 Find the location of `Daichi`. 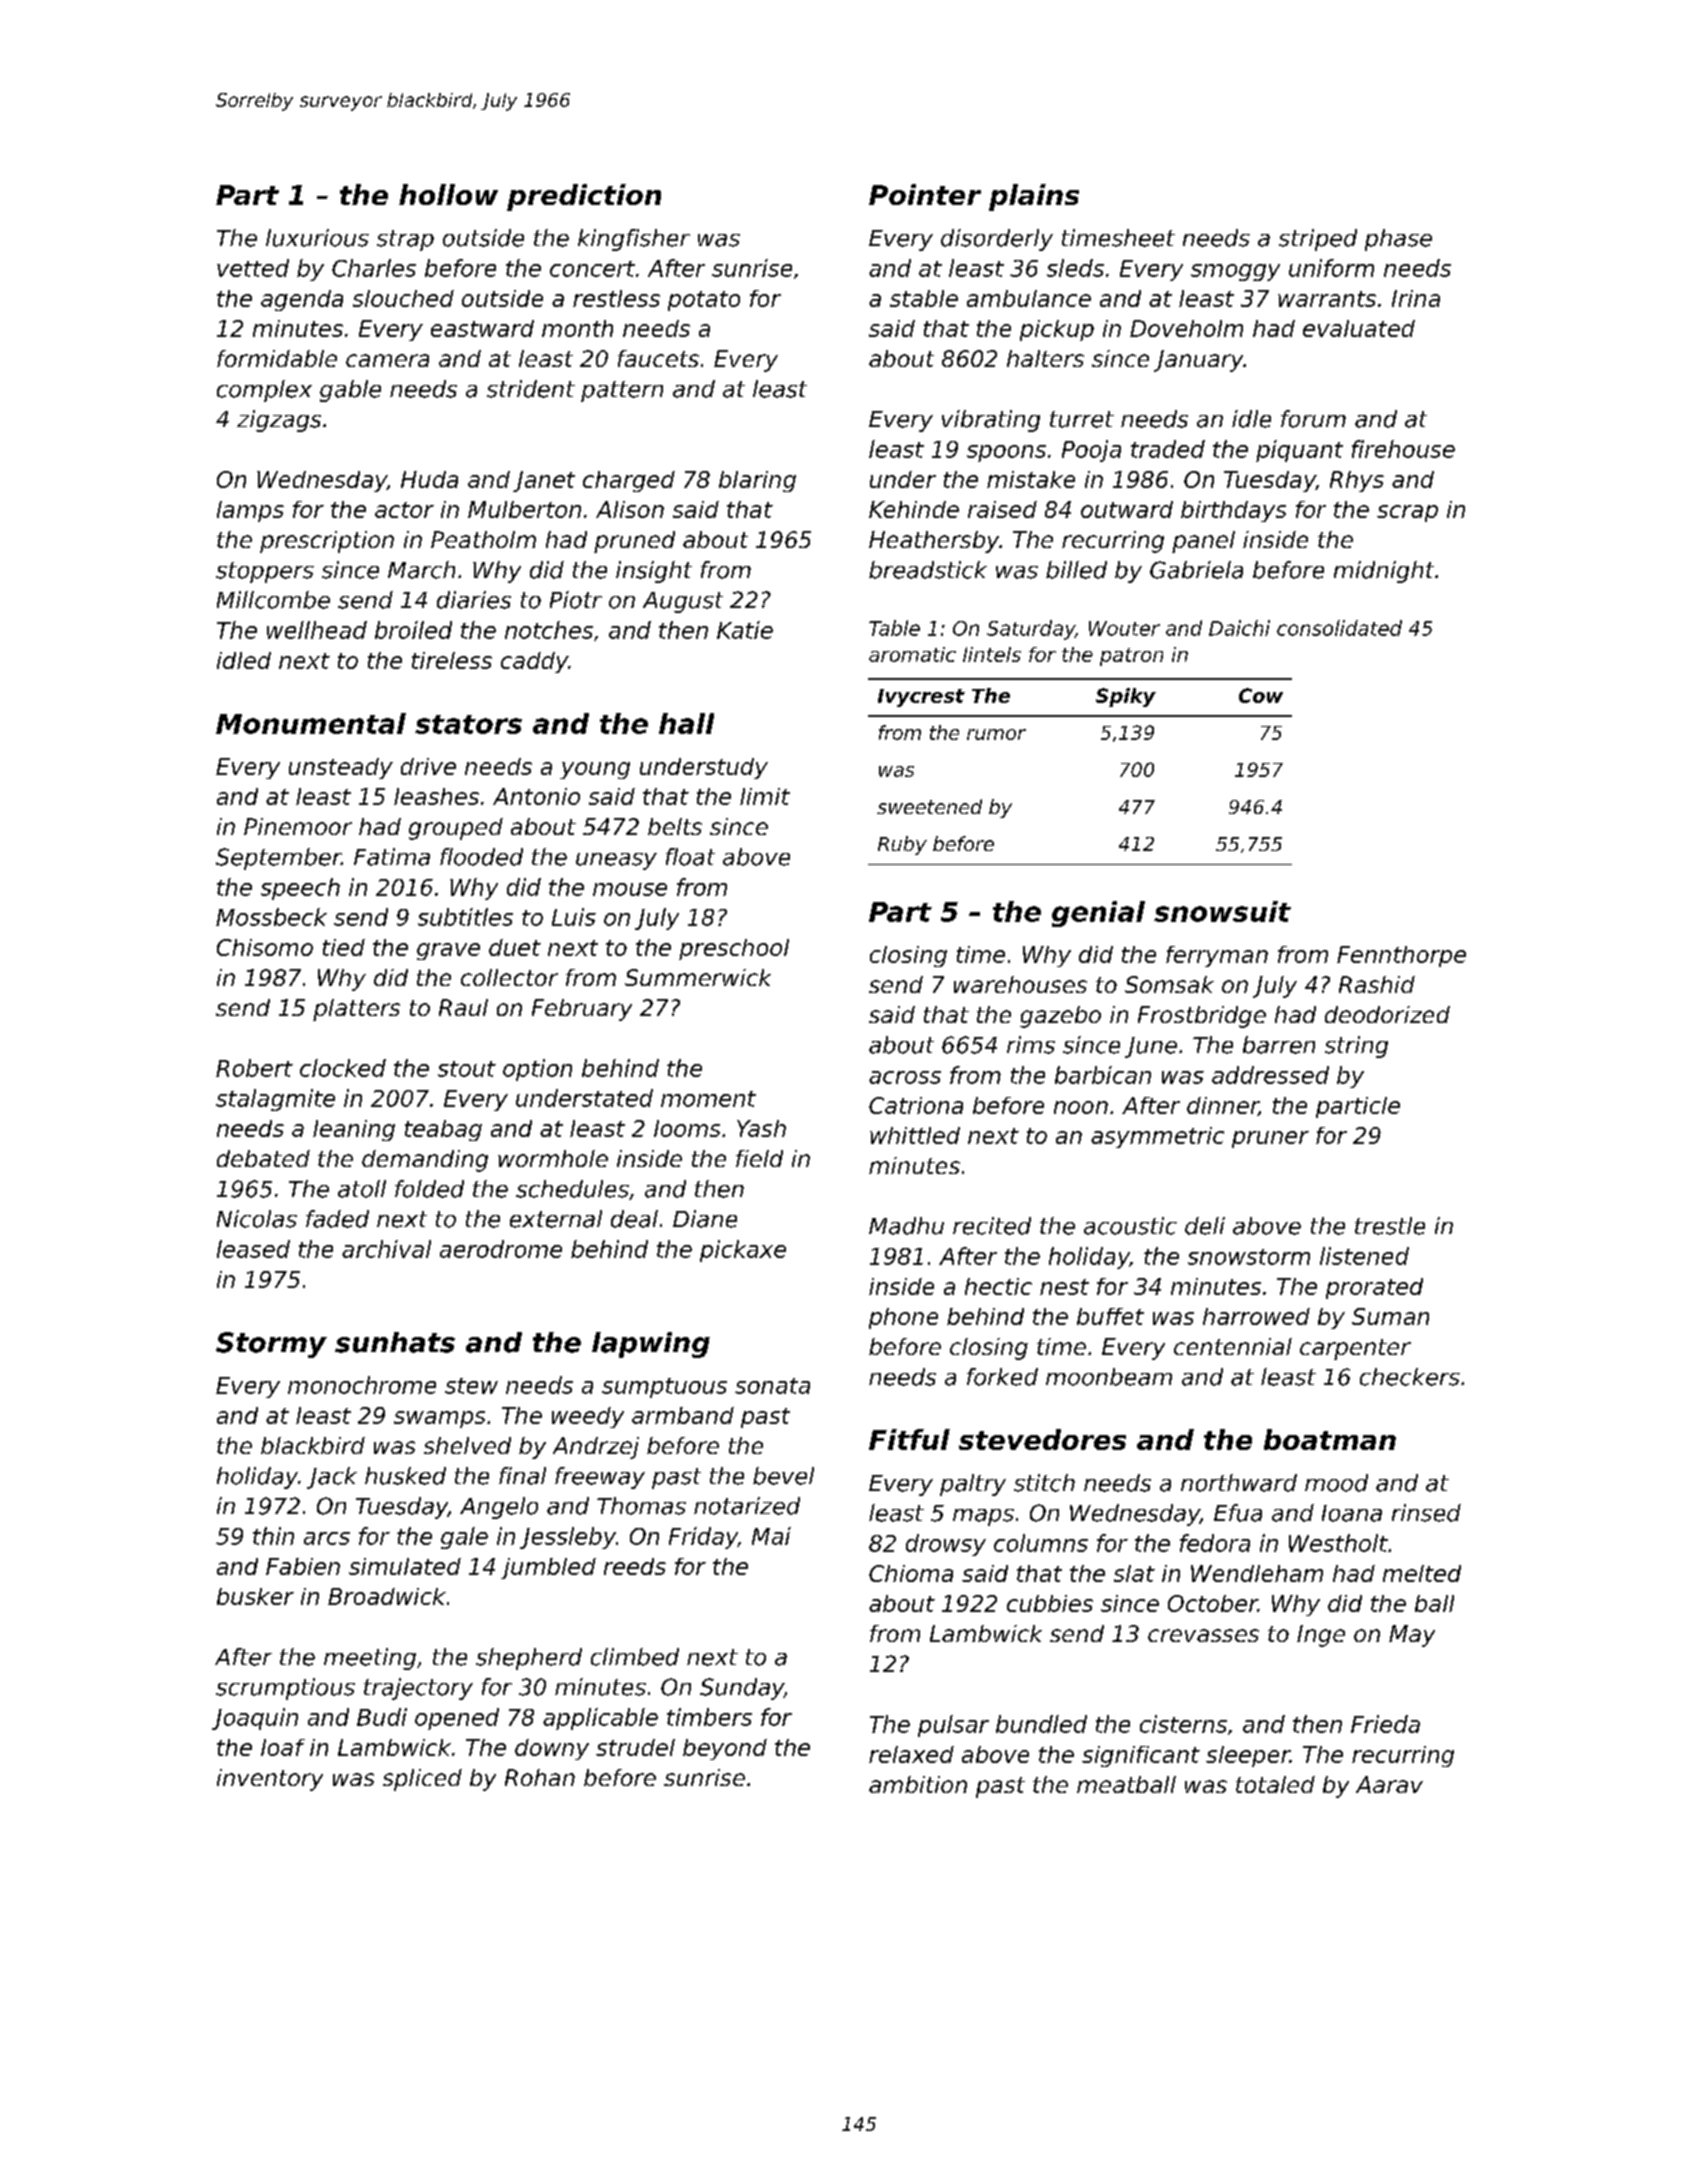

Daichi is located at coordinates (1239, 628).
